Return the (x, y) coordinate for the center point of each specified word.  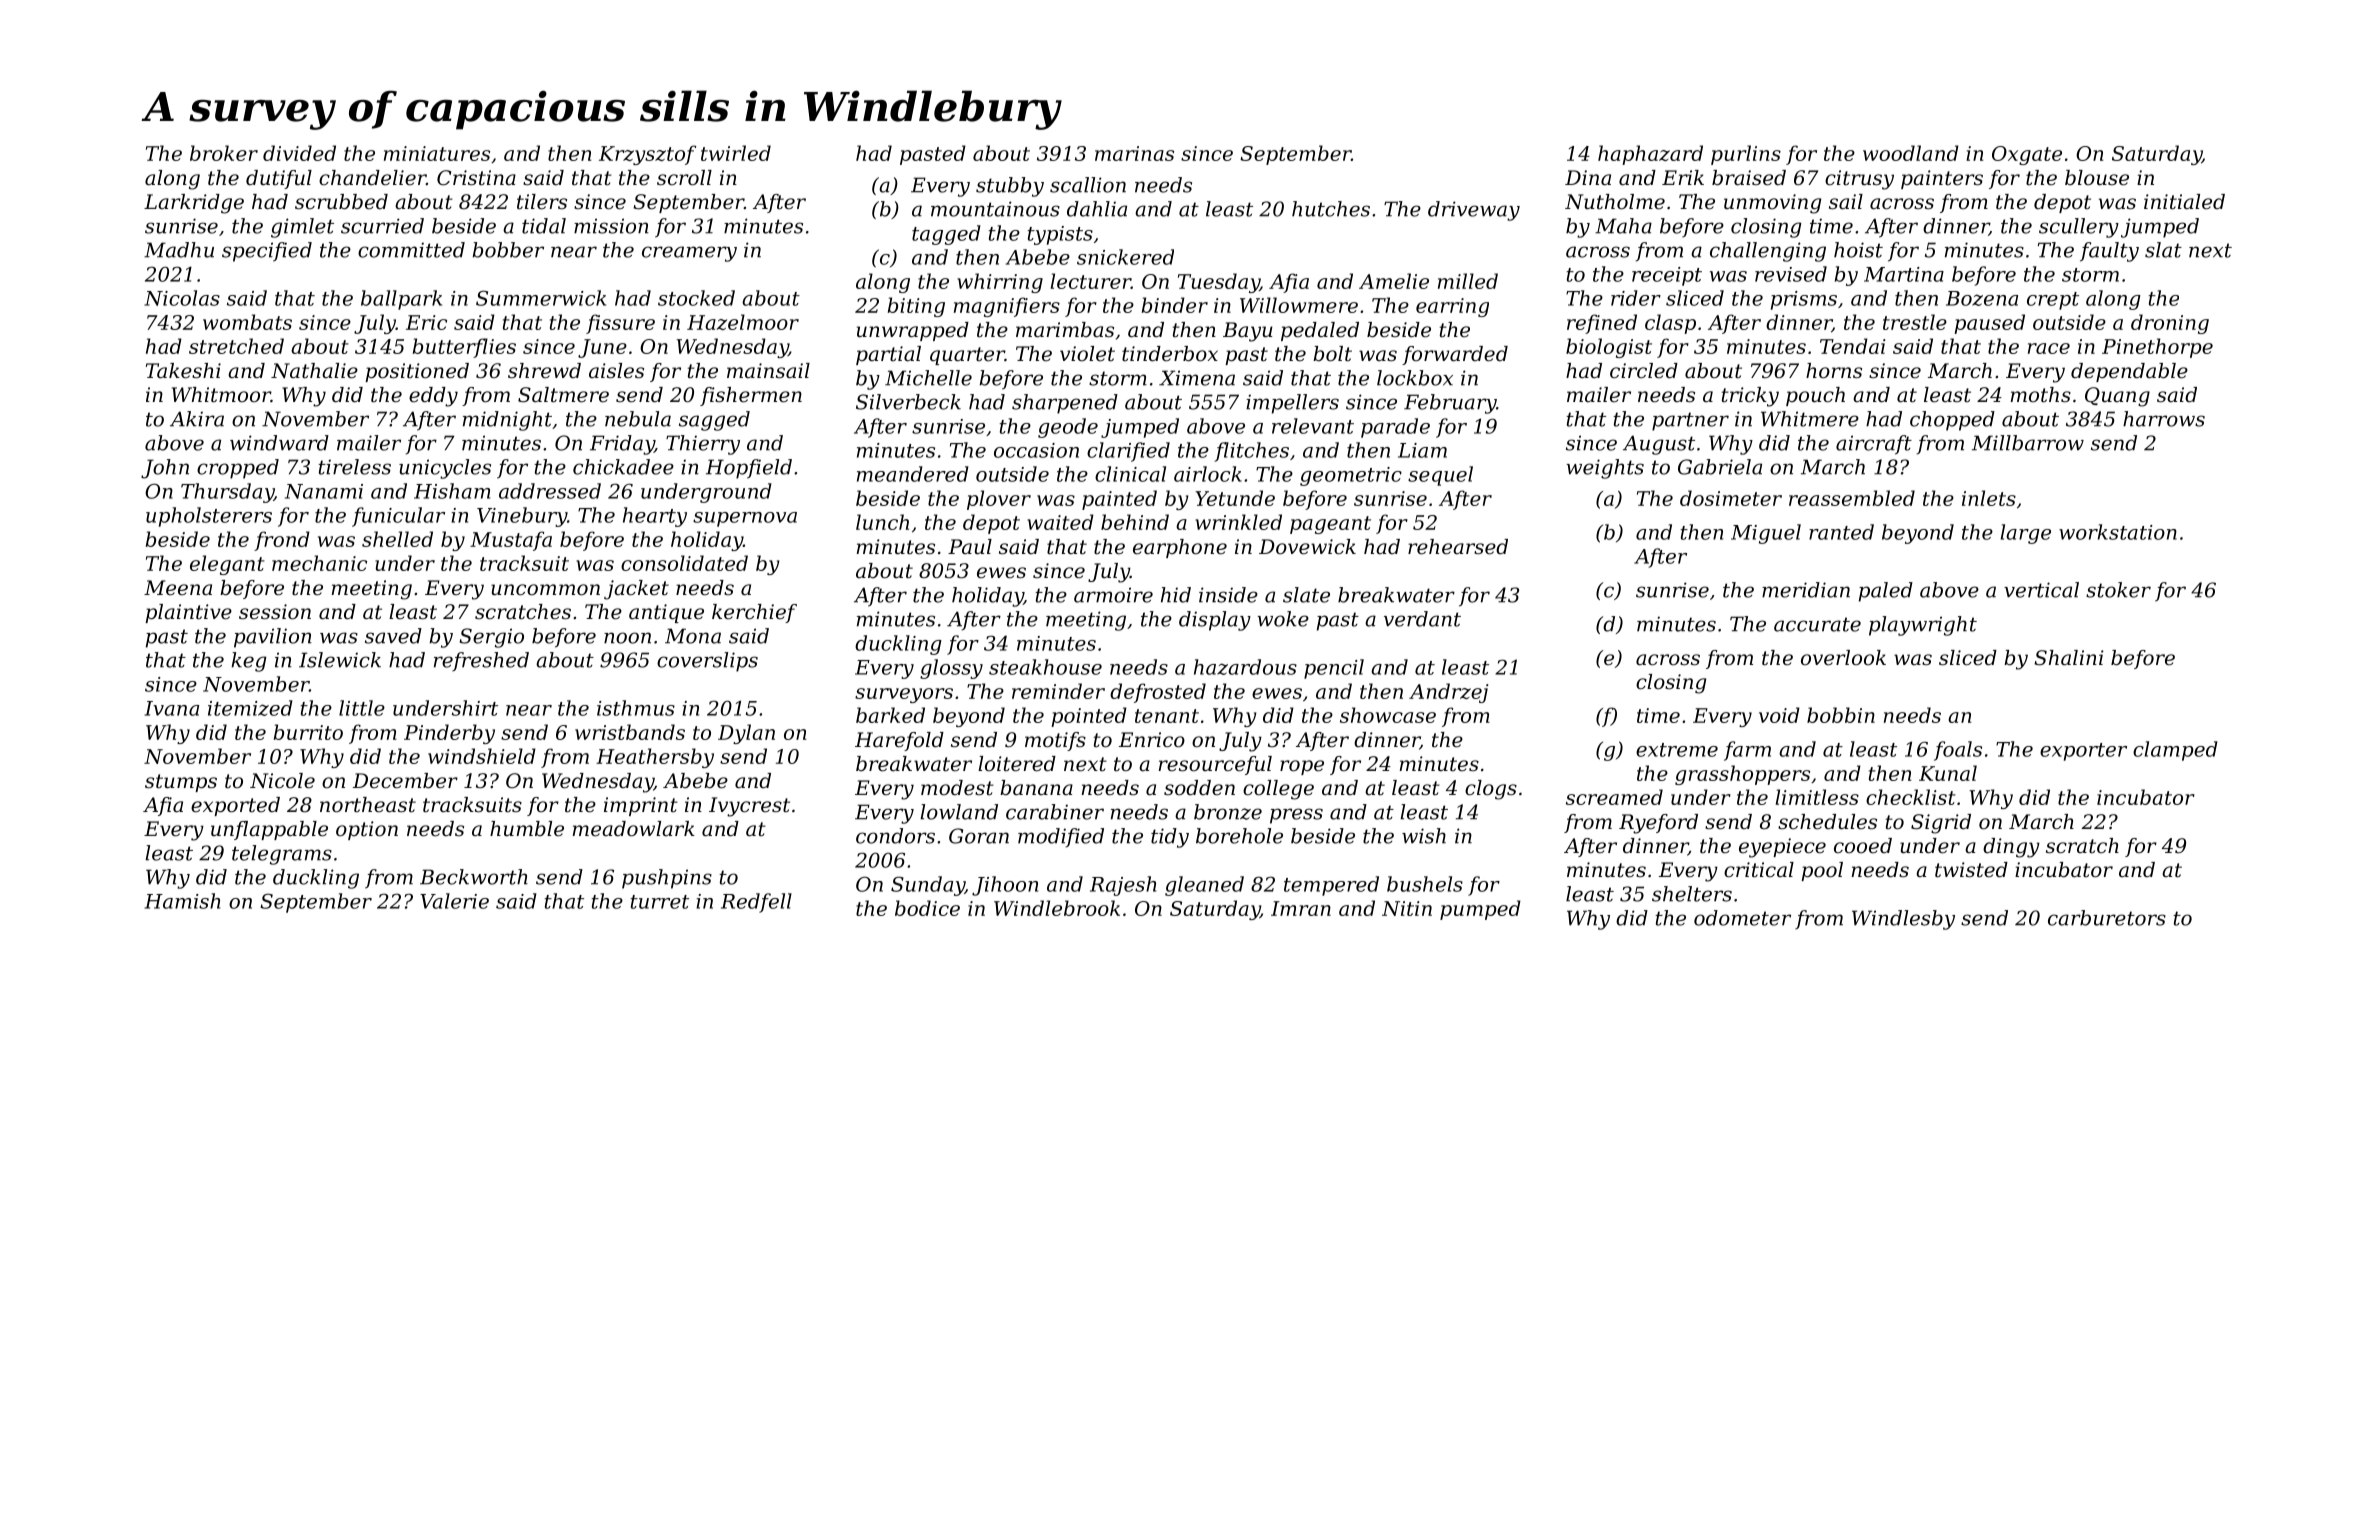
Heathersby (655, 758)
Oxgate (2027, 155)
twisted (1971, 870)
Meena (178, 588)
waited (1060, 522)
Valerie (454, 901)
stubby (1010, 187)
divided (299, 153)
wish (1424, 836)
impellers (1292, 404)
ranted (1841, 532)
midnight (507, 421)
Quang (2117, 397)
